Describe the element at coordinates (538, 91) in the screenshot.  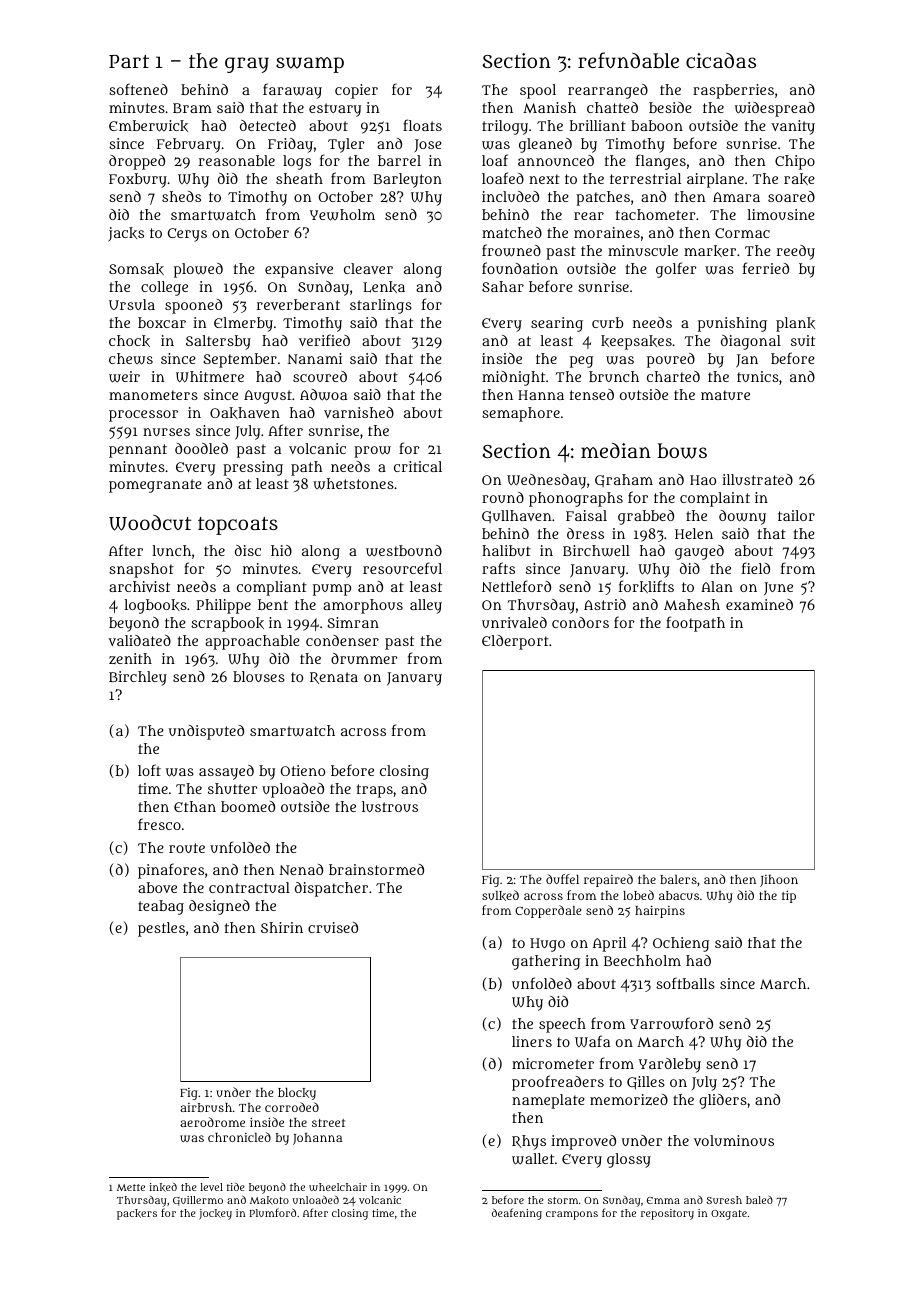
I see `spool` at that location.
